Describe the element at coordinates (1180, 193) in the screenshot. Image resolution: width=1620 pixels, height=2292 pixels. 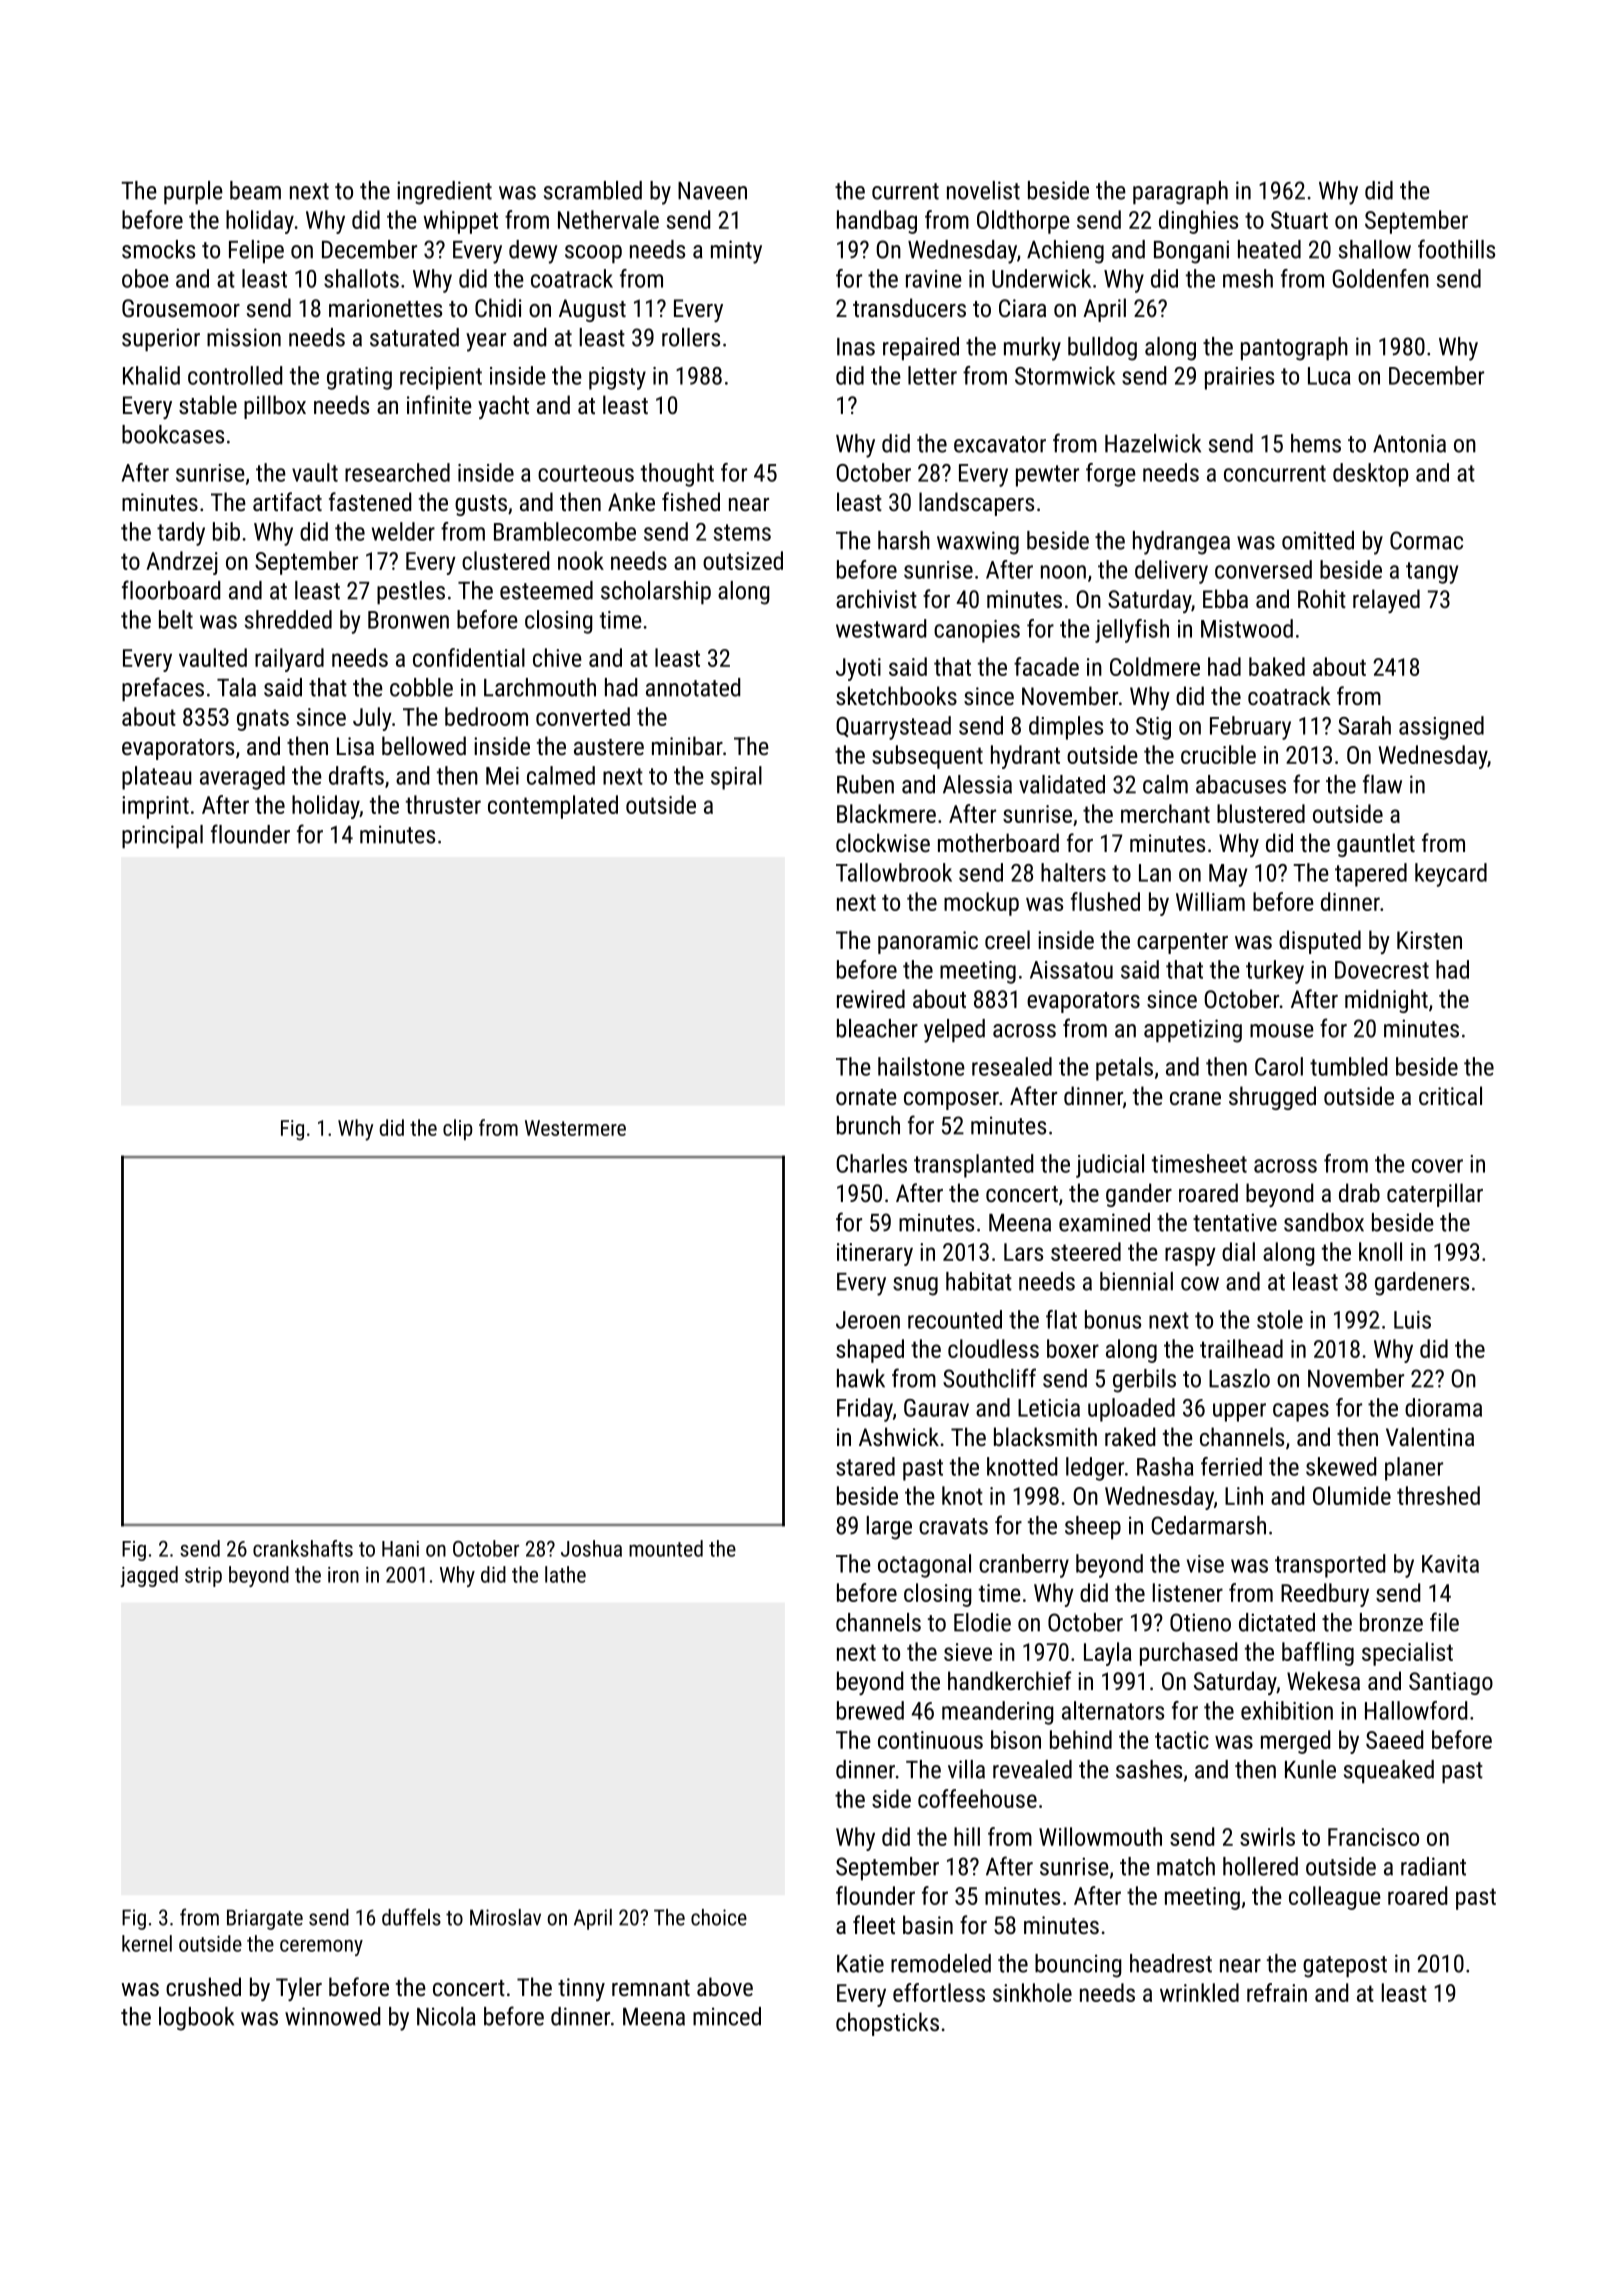
I see `paragraph` at that location.
